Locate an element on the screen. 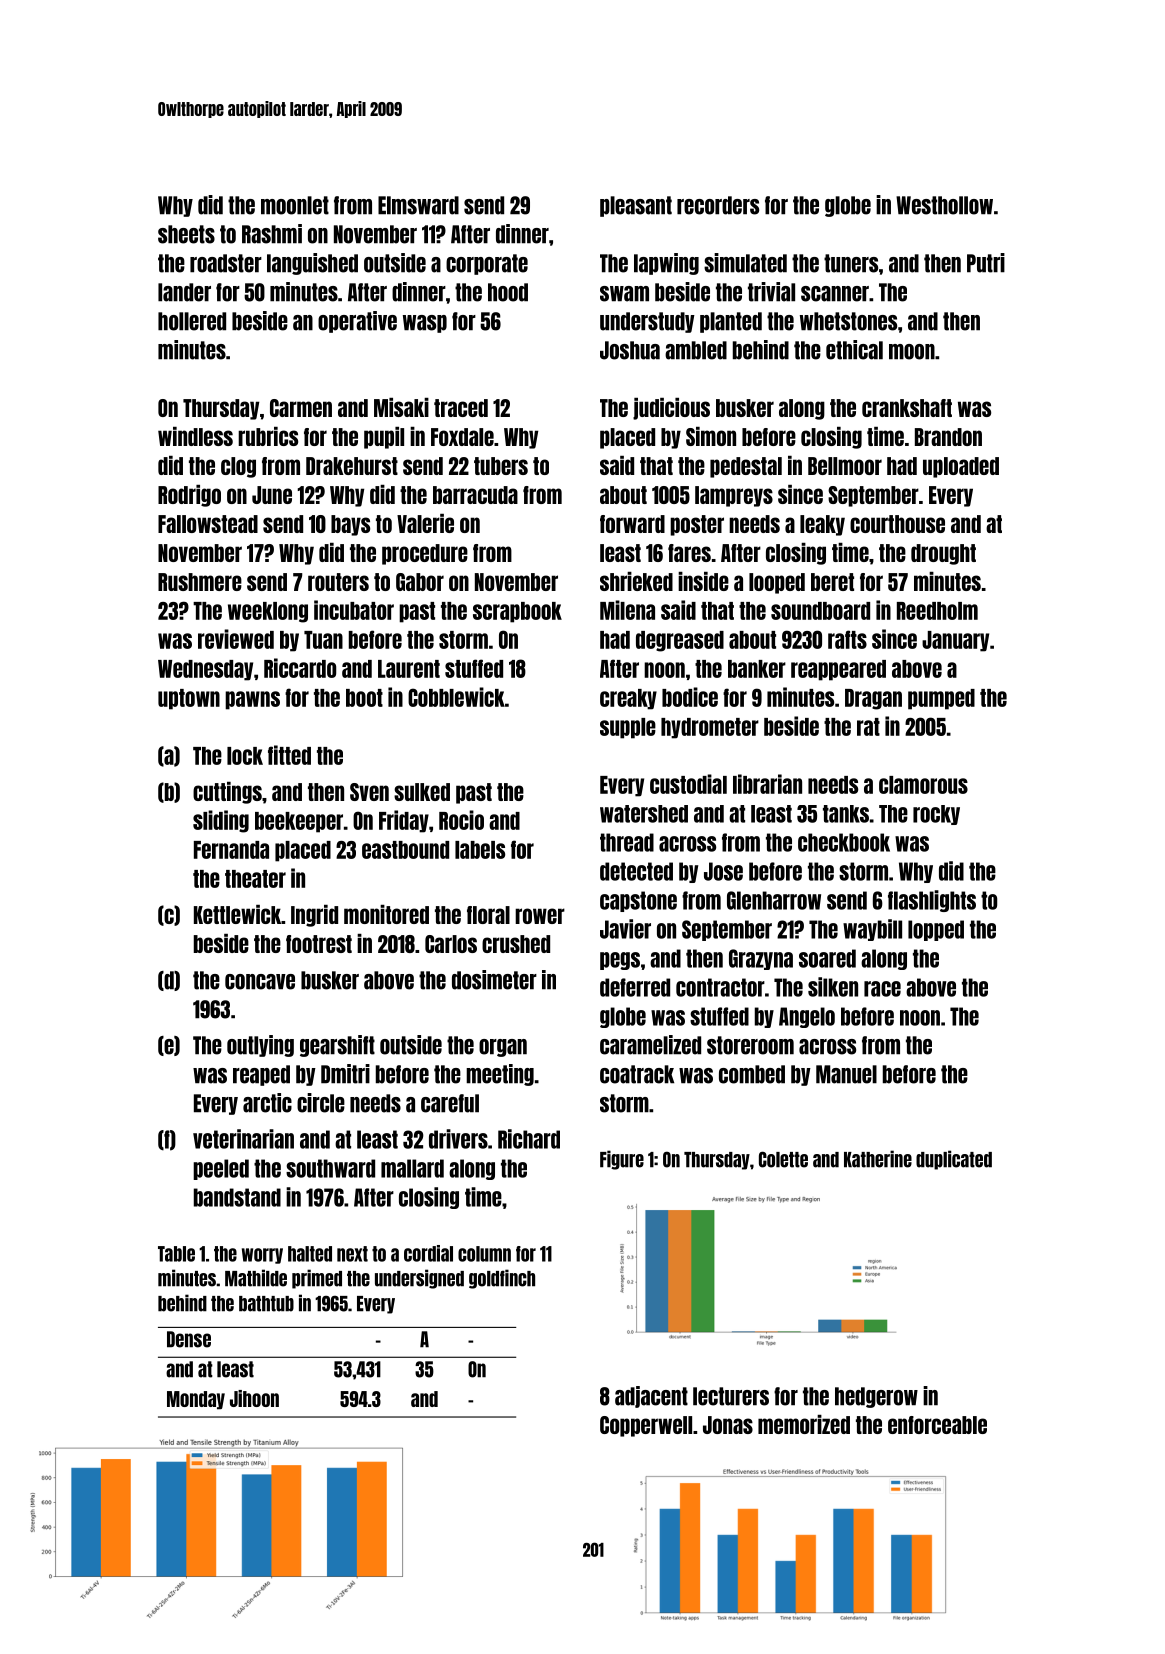  flashlights is located at coordinates (932, 901).
